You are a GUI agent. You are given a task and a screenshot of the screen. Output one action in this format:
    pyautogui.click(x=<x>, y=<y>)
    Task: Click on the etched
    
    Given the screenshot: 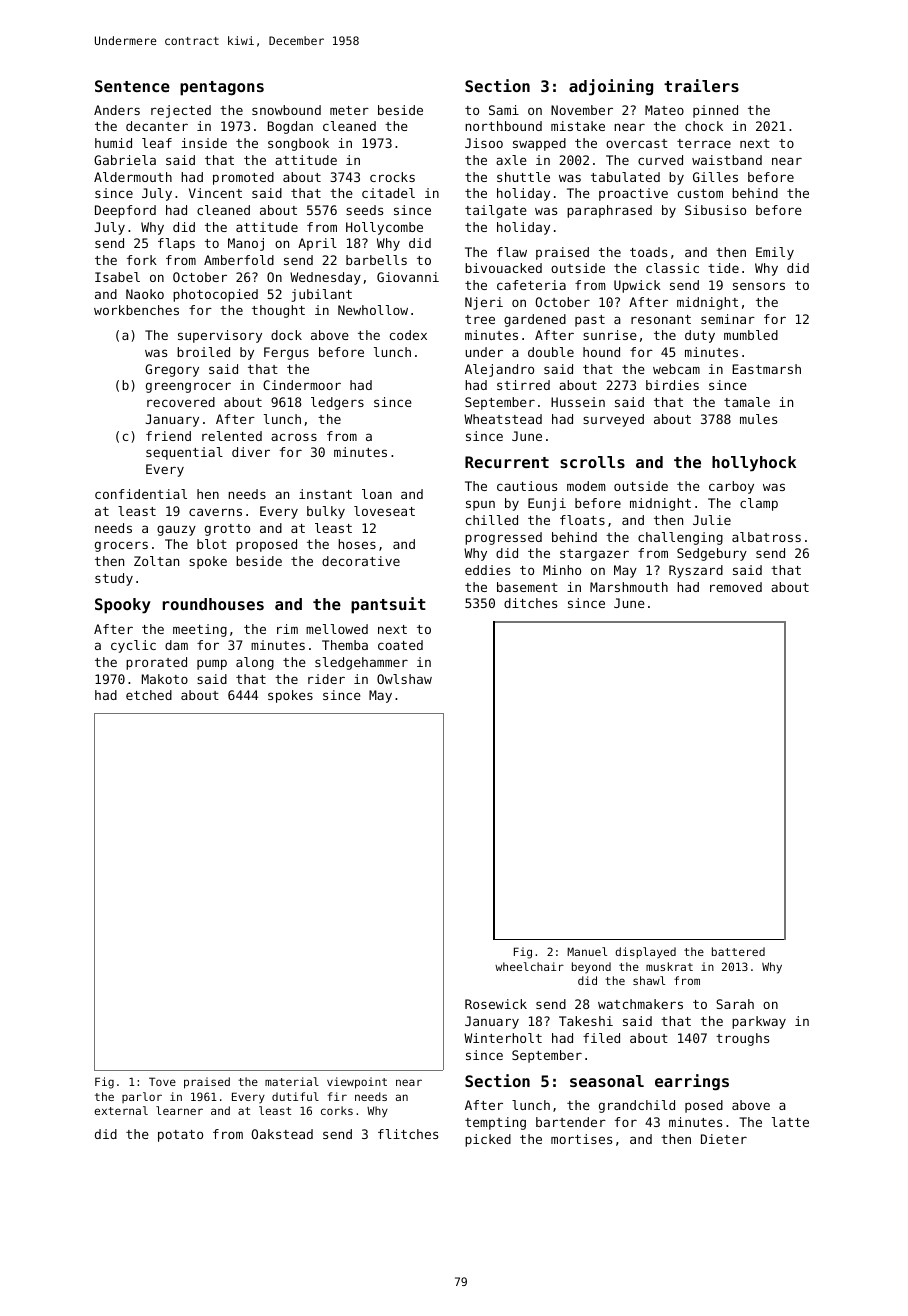 What is the action you would take?
    pyautogui.click(x=149, y=695)
